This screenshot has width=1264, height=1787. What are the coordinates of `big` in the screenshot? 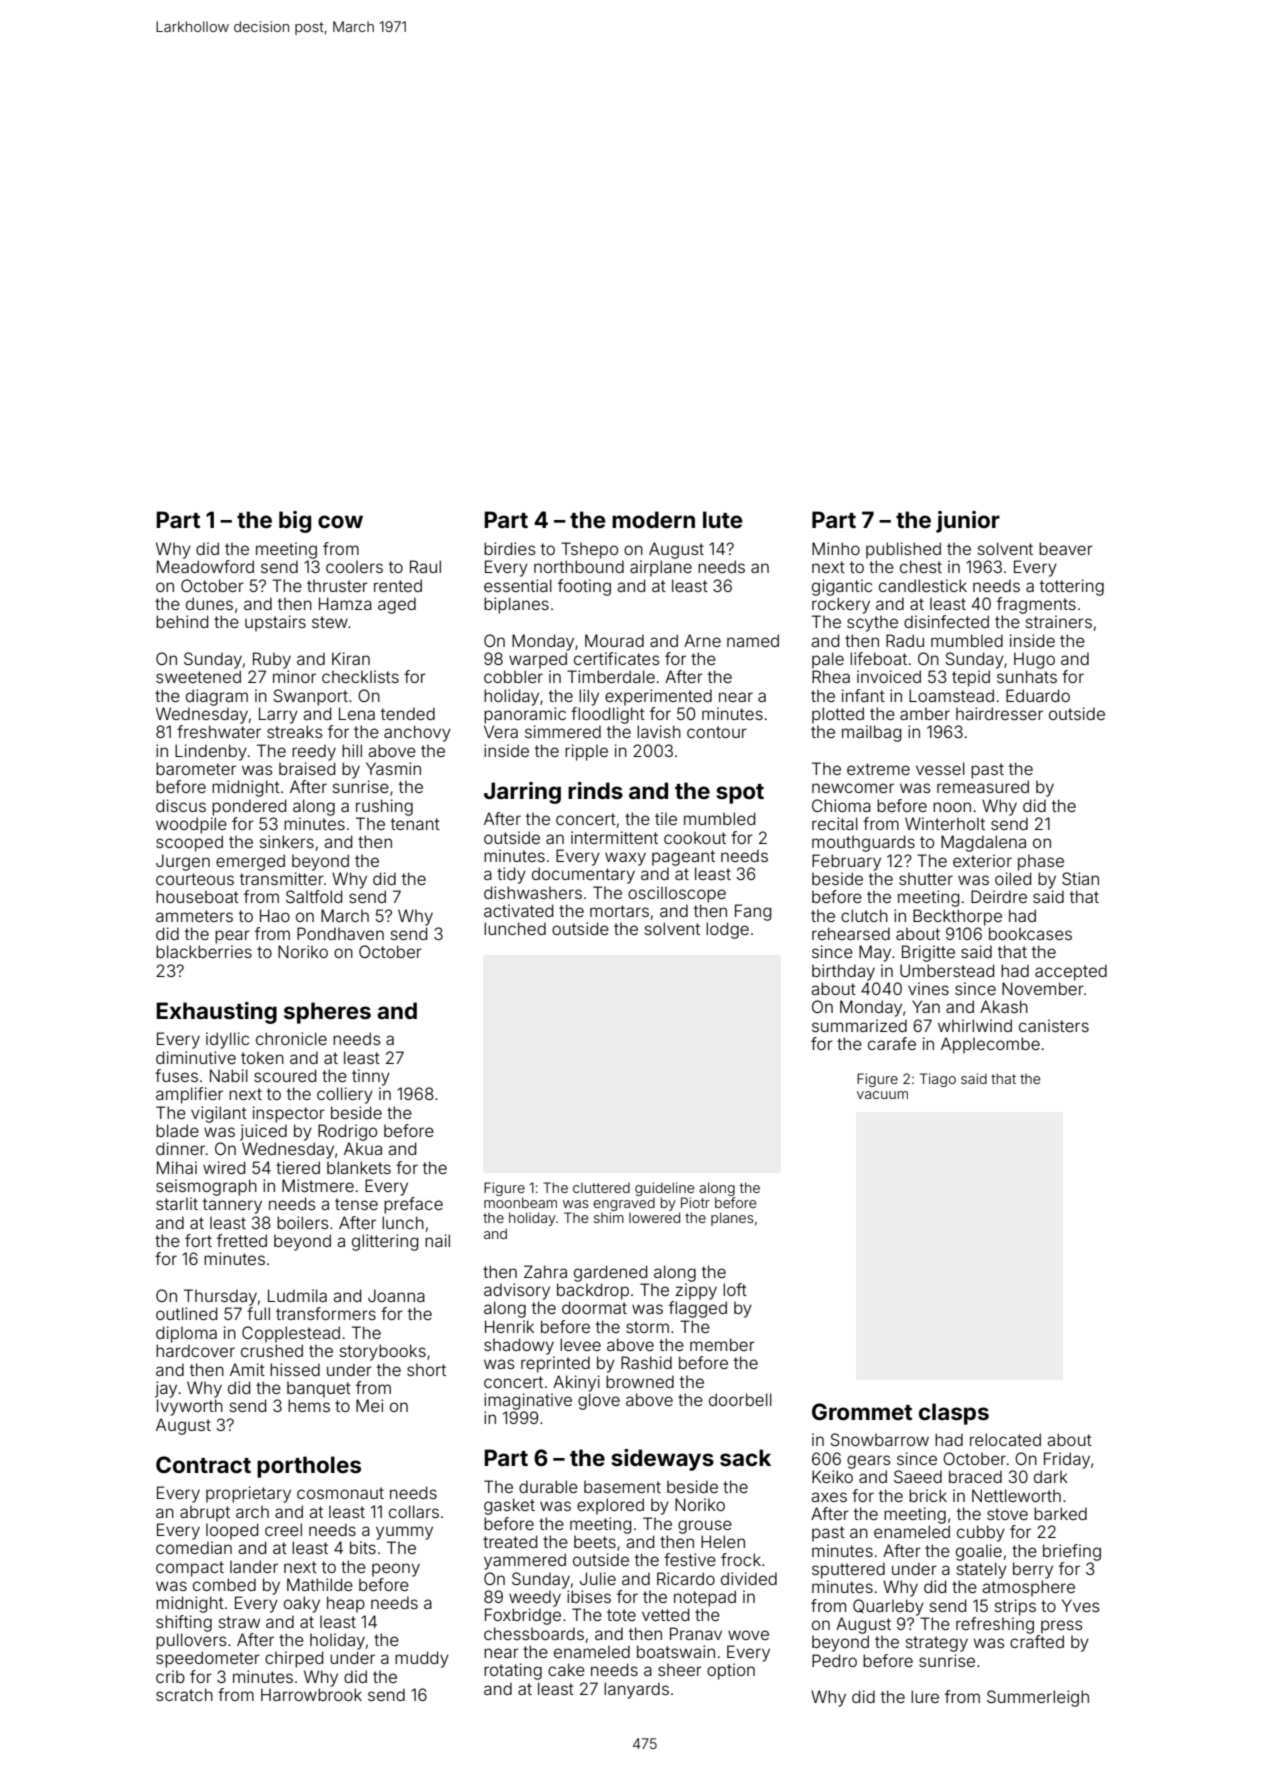 It's located at (295, 522).
